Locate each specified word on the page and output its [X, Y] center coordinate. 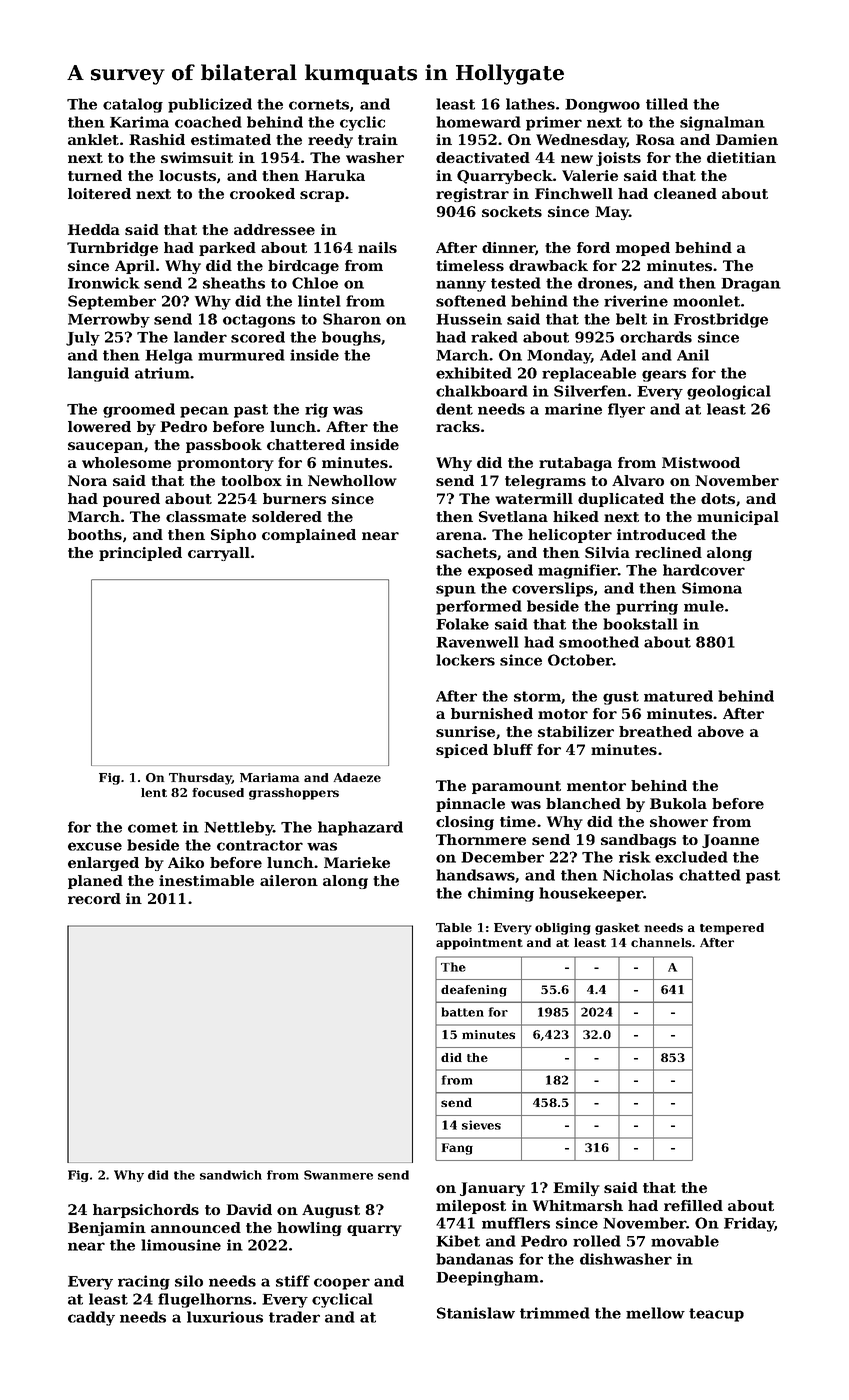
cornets [319, 104]
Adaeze [357, 777]
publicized [210, 105]
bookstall [640, 624]
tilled [667, 104]
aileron [289, 880]
